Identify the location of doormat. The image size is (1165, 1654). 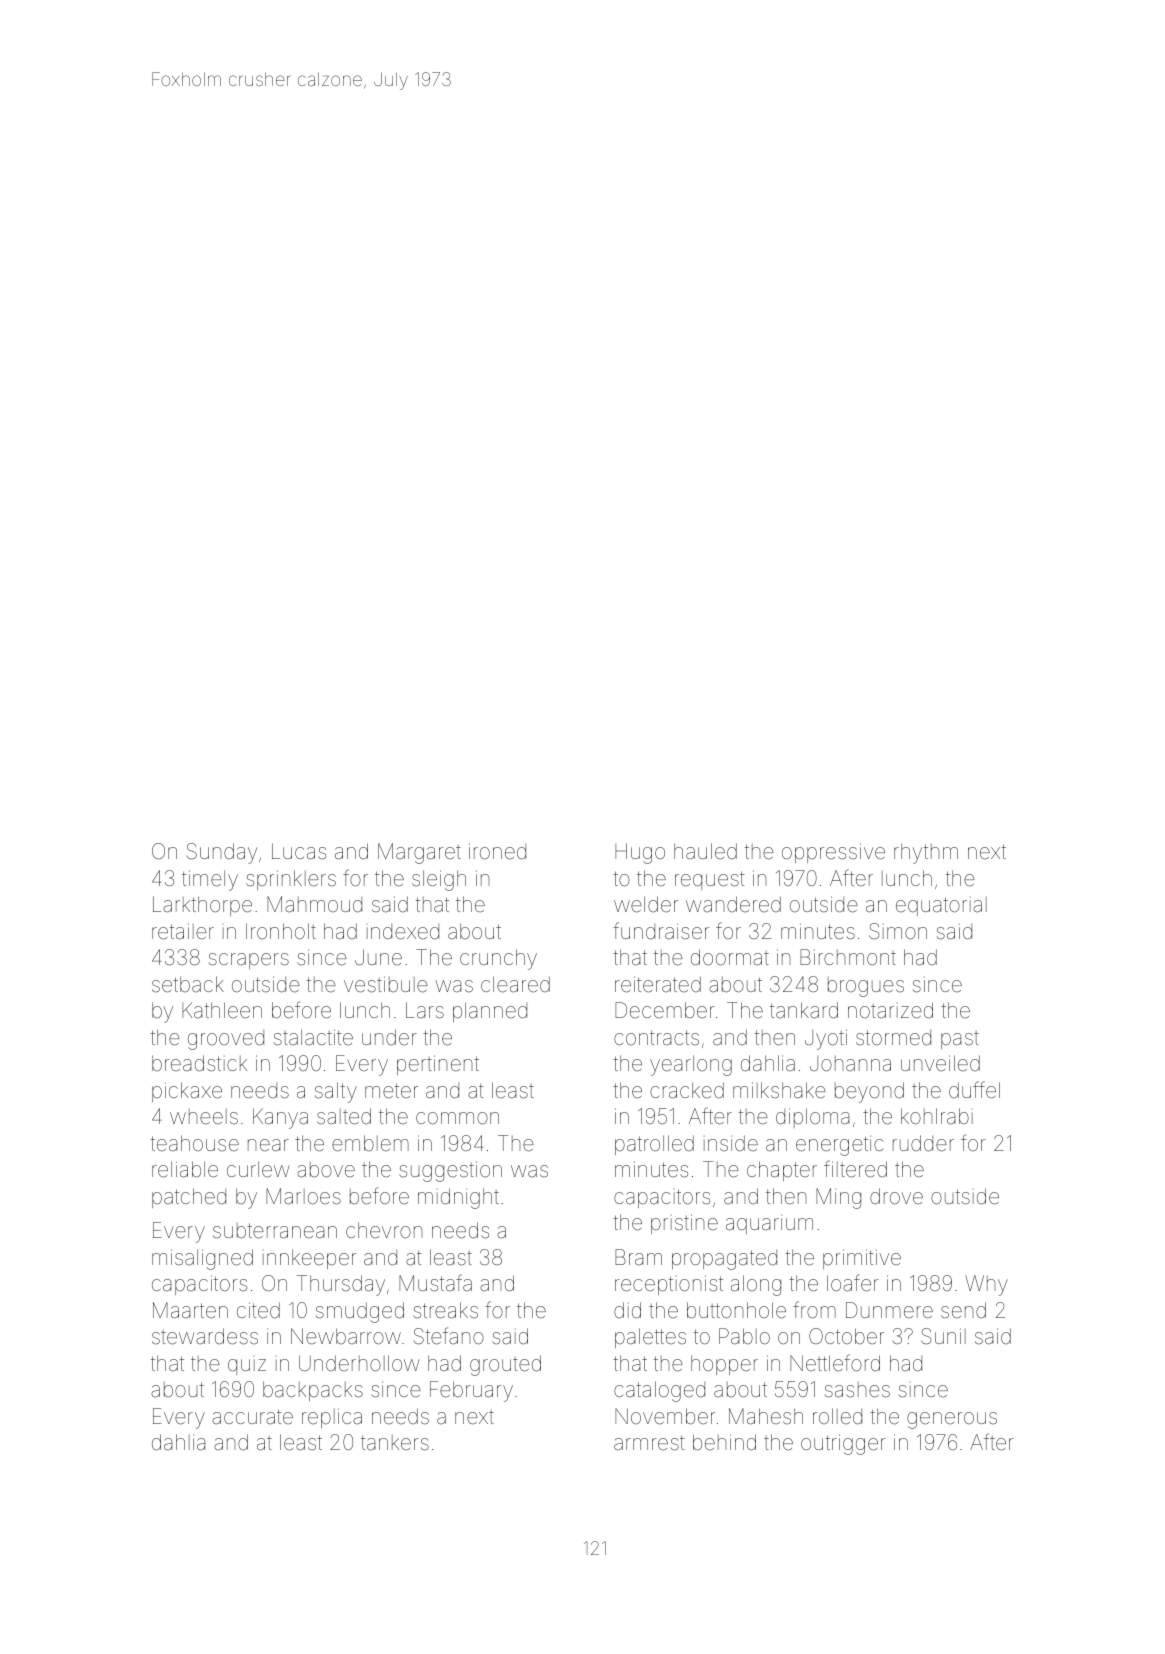
(730, 957).
